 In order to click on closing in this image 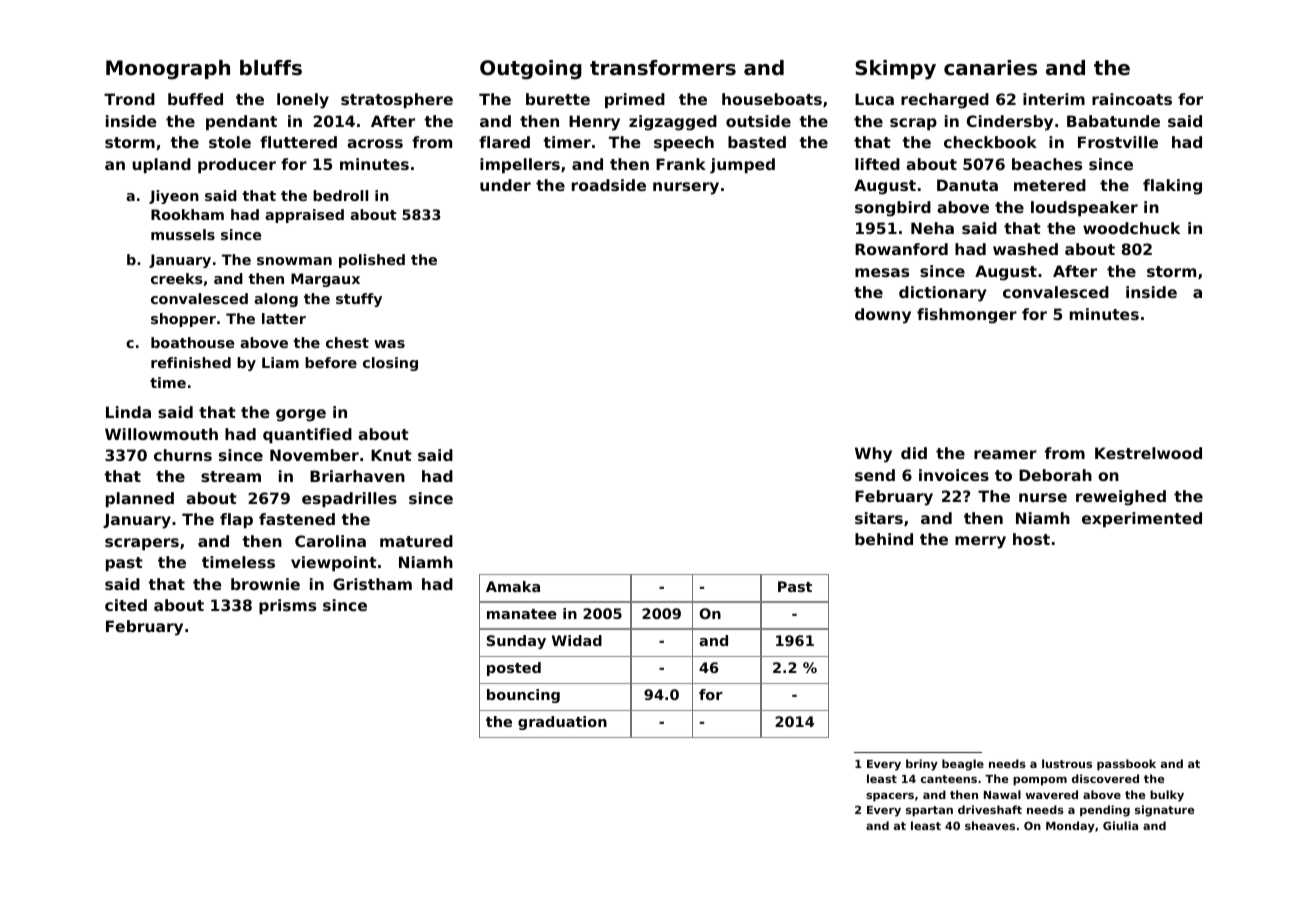, I will do `click(390, 364)`.
